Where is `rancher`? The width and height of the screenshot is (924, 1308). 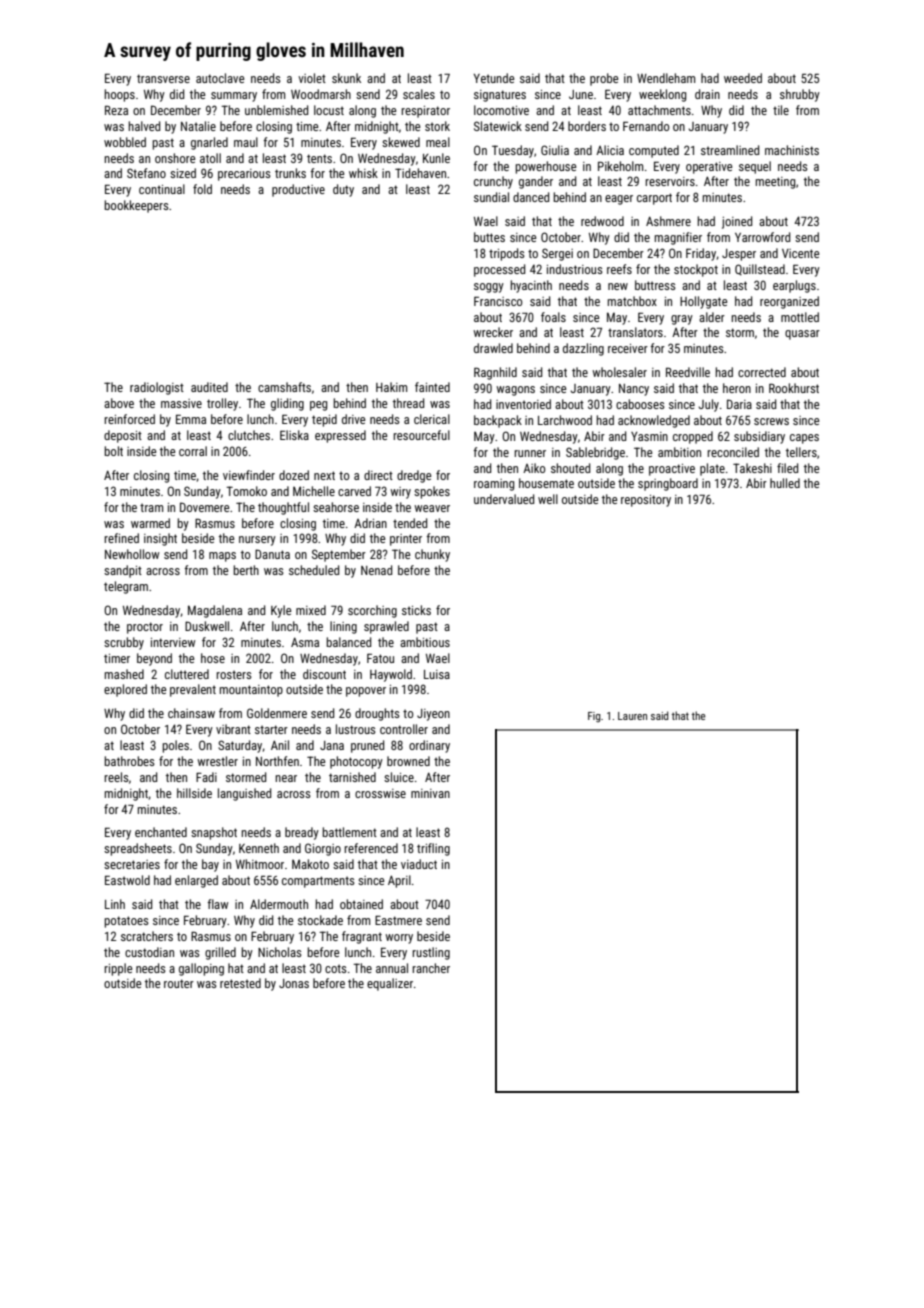
rancher is located at coordinates (431, 968).
